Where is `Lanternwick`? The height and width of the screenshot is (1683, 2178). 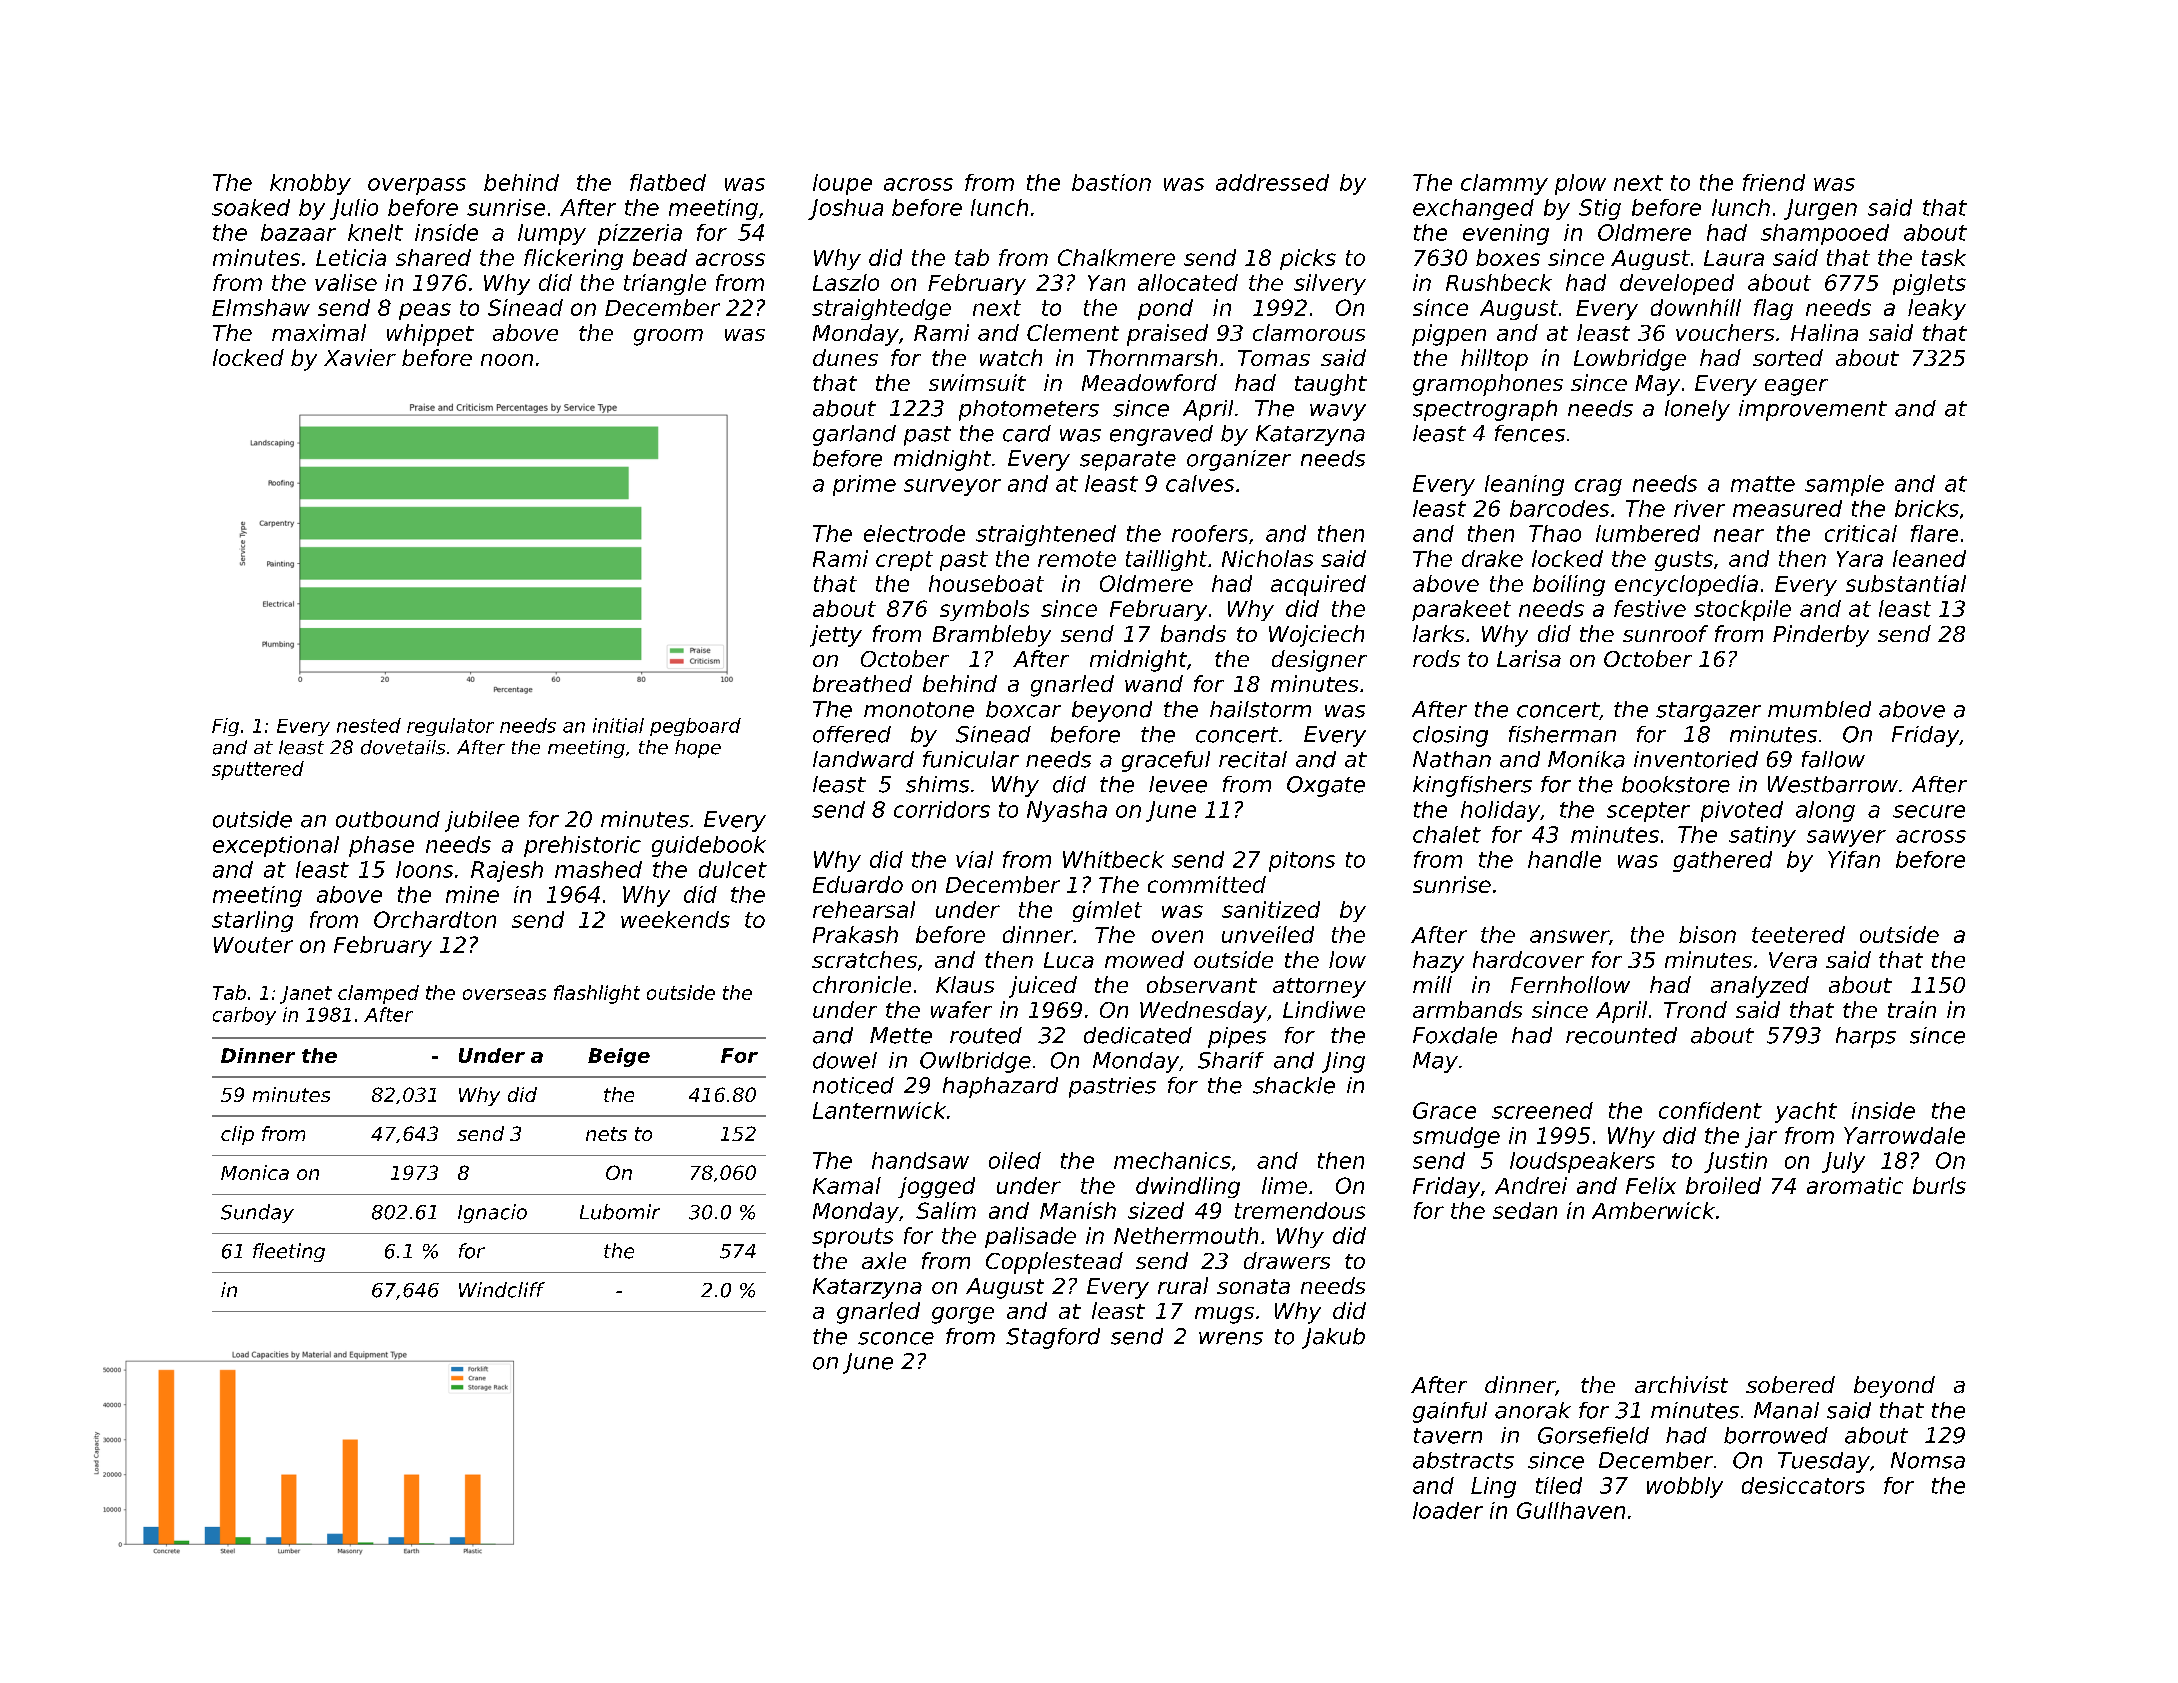 Lanternwick is located at coordinates (879, 1110).
